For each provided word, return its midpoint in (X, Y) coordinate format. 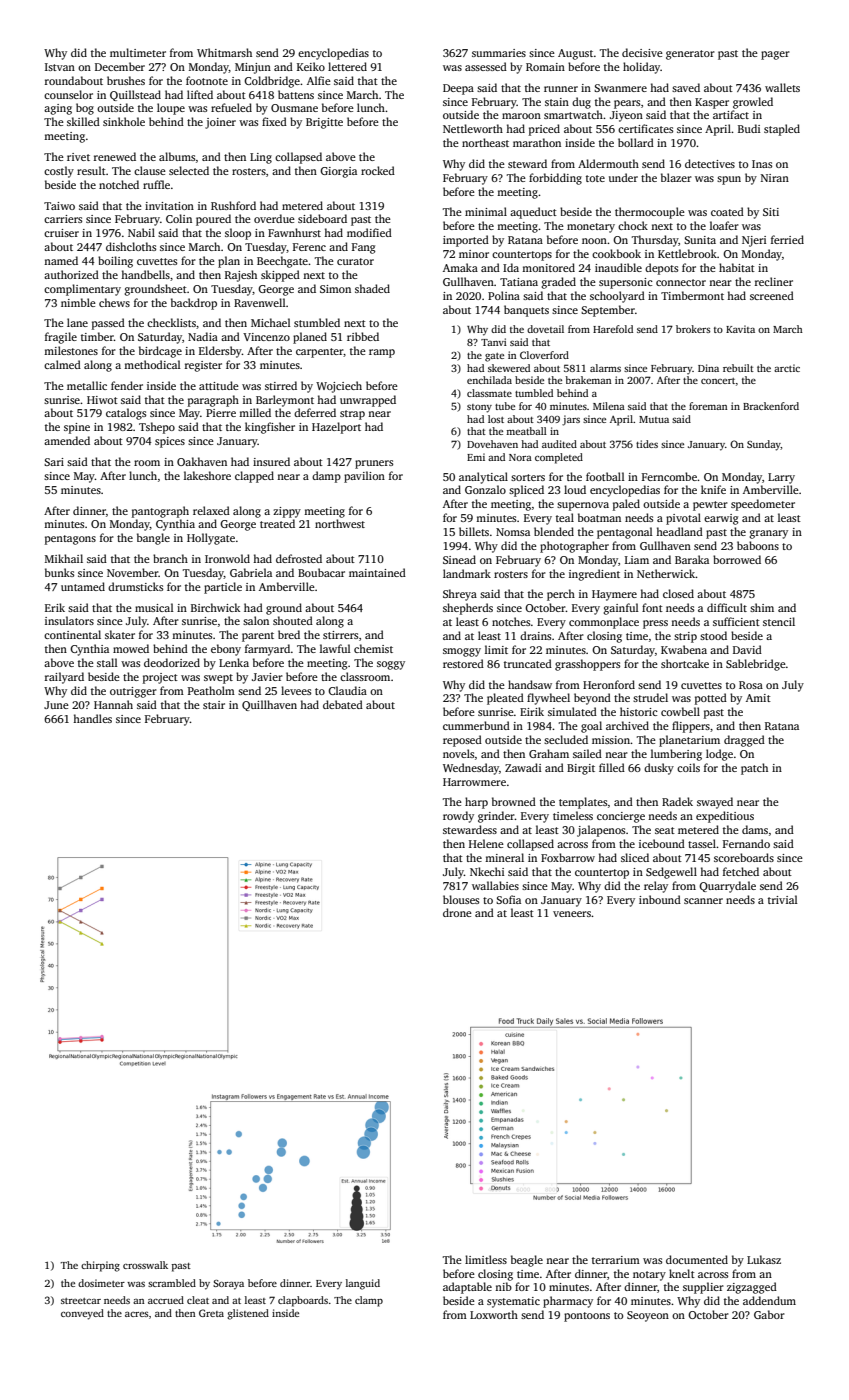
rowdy (458, 817)
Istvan (60, 67)
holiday (641, 68)
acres (136, 1314)
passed (108, 324)
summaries (499, 53)
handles (92, 718)
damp (326, 477)
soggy (391, 665)
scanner (703, 901)
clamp (369, 1301)
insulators (69, 620)
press (655, 624)
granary (768, 534)
